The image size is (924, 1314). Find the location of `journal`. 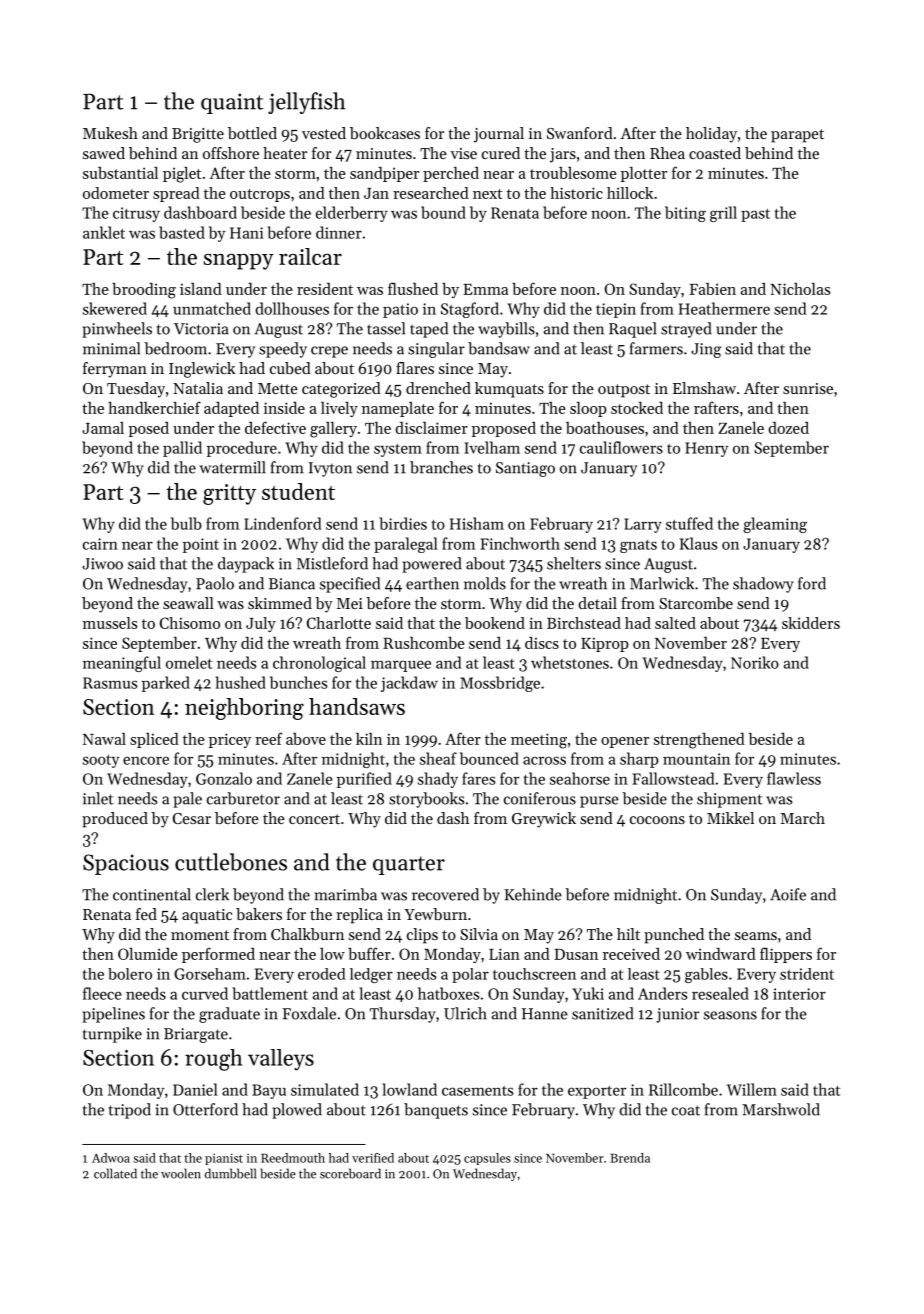

journal is located at coordinates (499, 135).
